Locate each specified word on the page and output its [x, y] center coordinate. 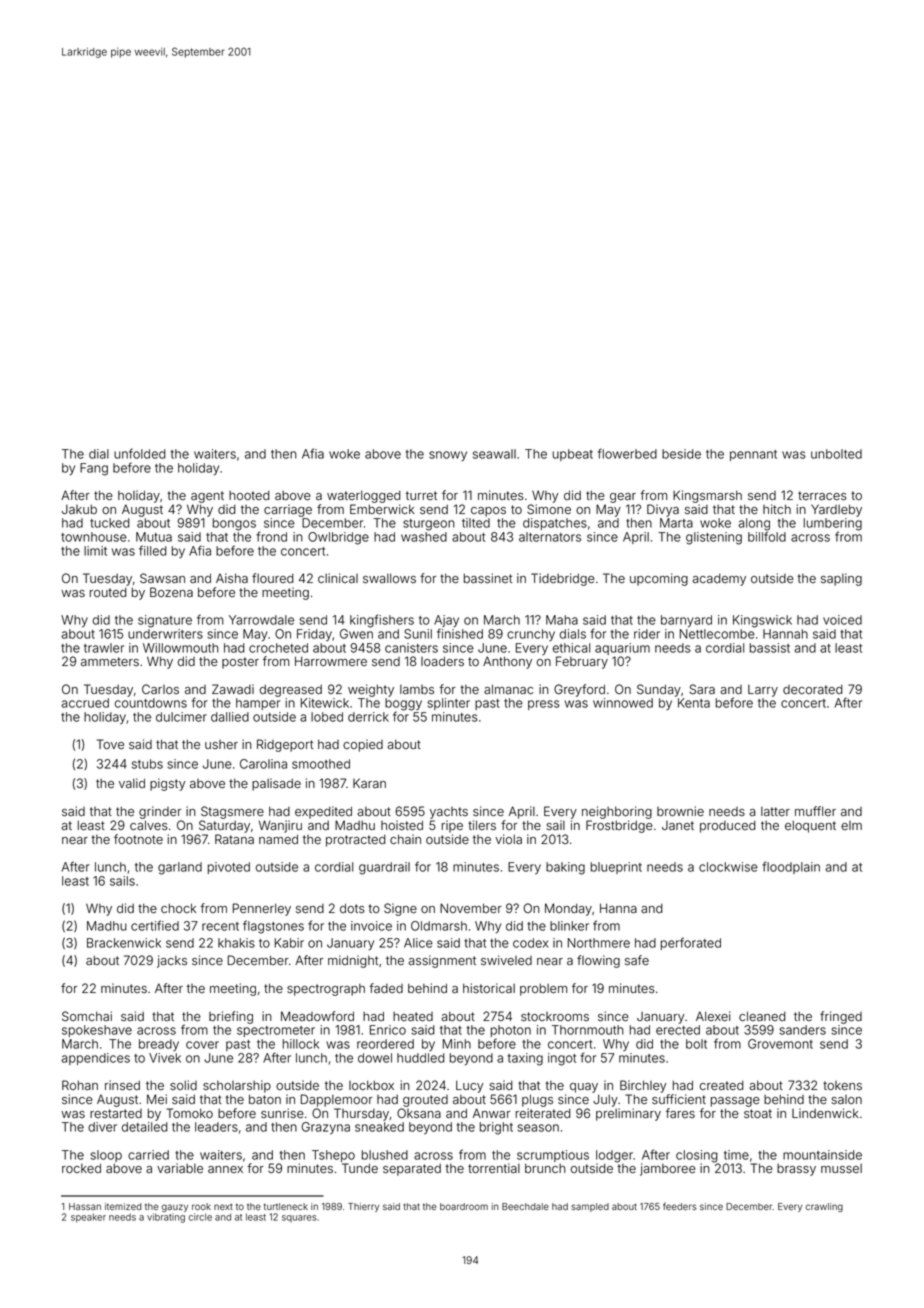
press [544, 705]
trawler [104, 648]
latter [775, 811]
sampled [590, 1207]
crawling [824, 1207]
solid [183, 1085]
